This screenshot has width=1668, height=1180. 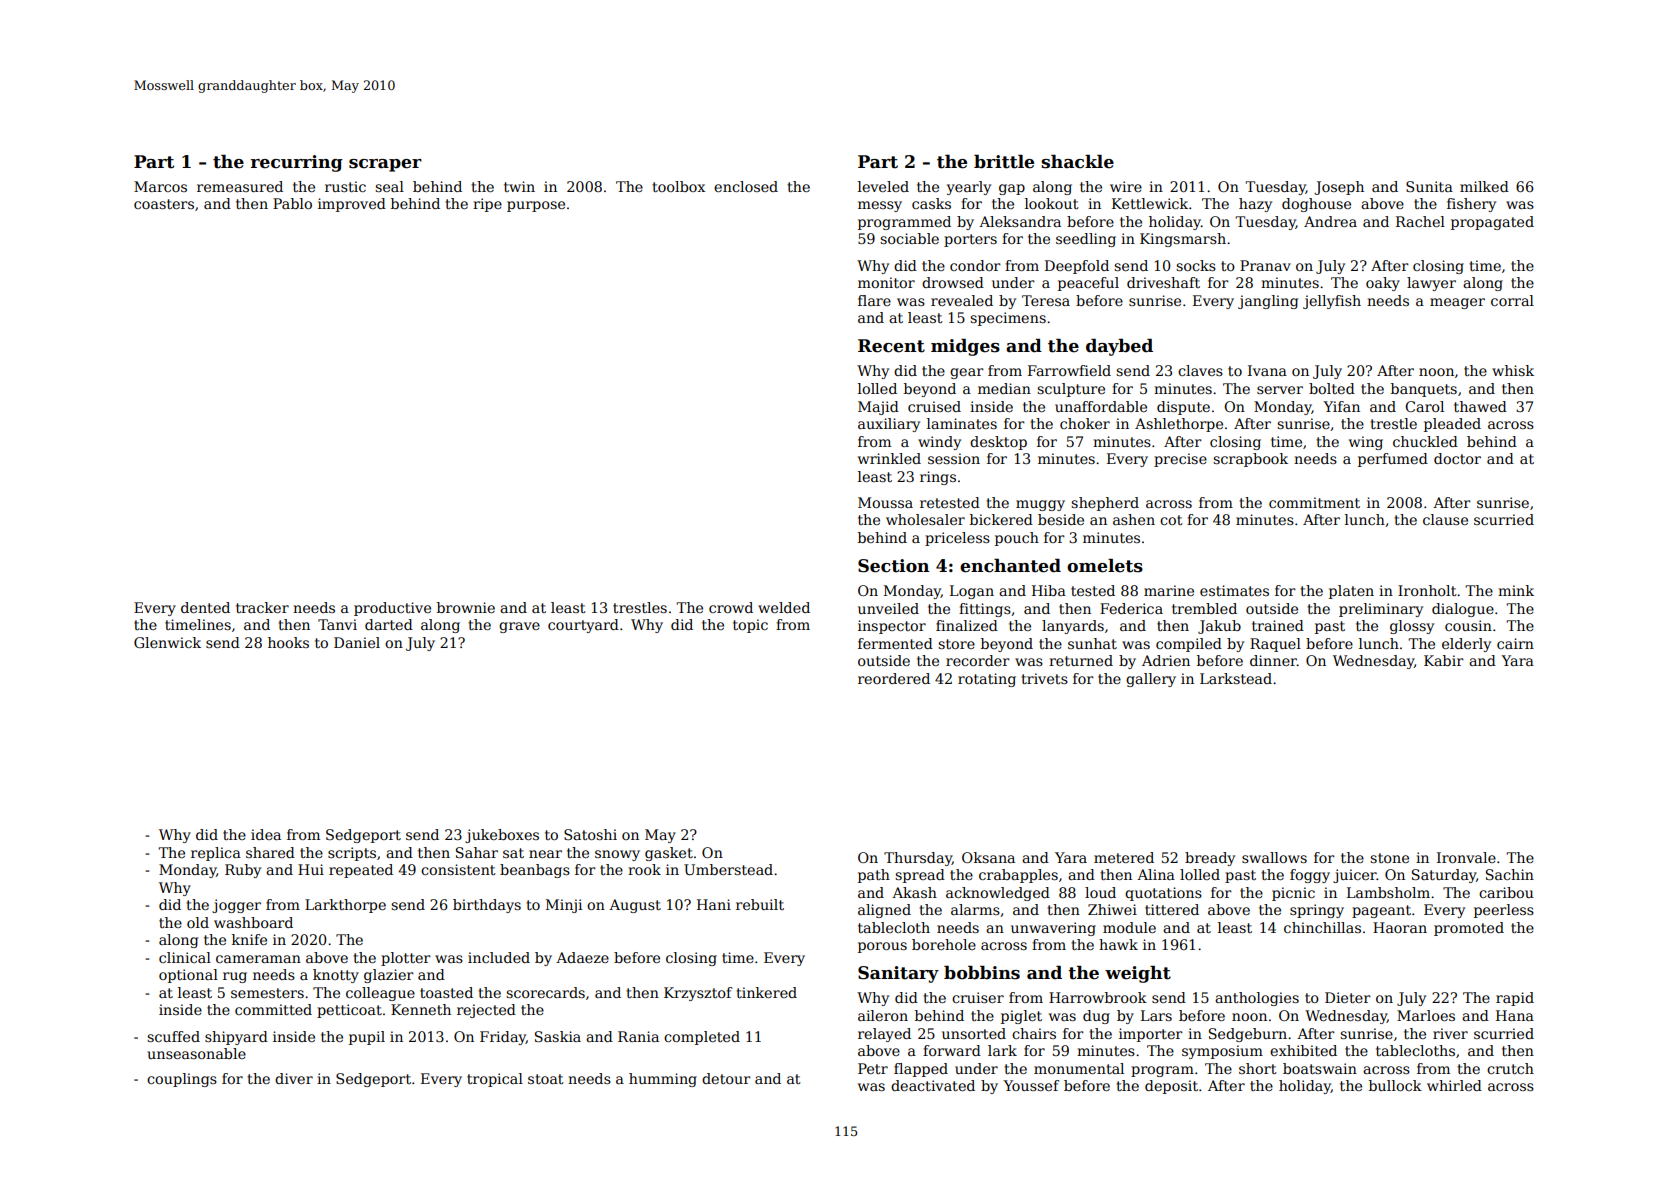 I want to click on leveled, so click(x=883, y=186).
